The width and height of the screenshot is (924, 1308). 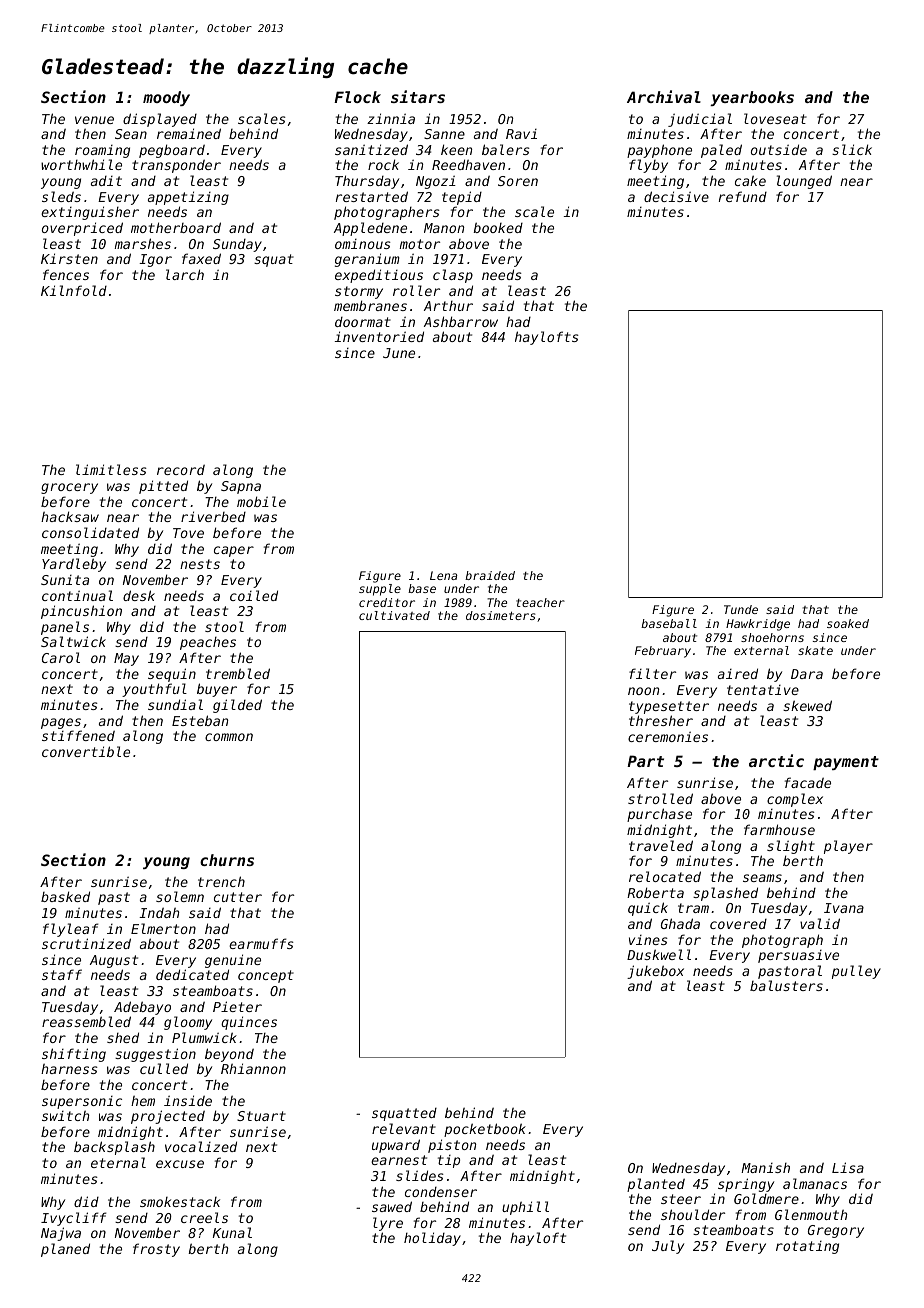 What do you see at coordinates (232, 1232) in the screenshot?
I see `Kunal` at bounding box center [232, 1232].
